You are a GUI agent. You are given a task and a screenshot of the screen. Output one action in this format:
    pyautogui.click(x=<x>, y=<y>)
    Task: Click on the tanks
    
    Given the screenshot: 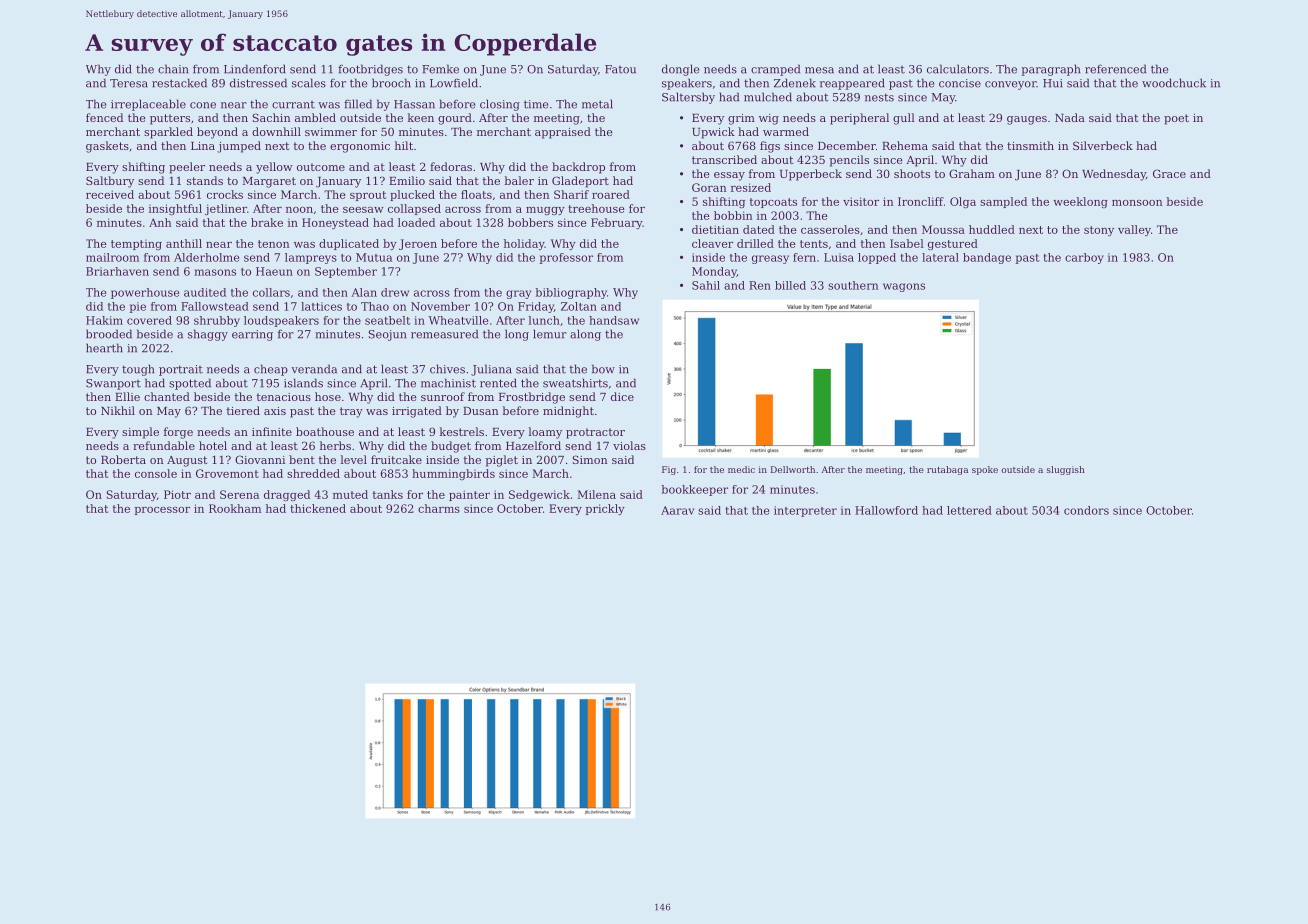 What is the action you would take?
    pyautogui.click(x=388, y=494)
